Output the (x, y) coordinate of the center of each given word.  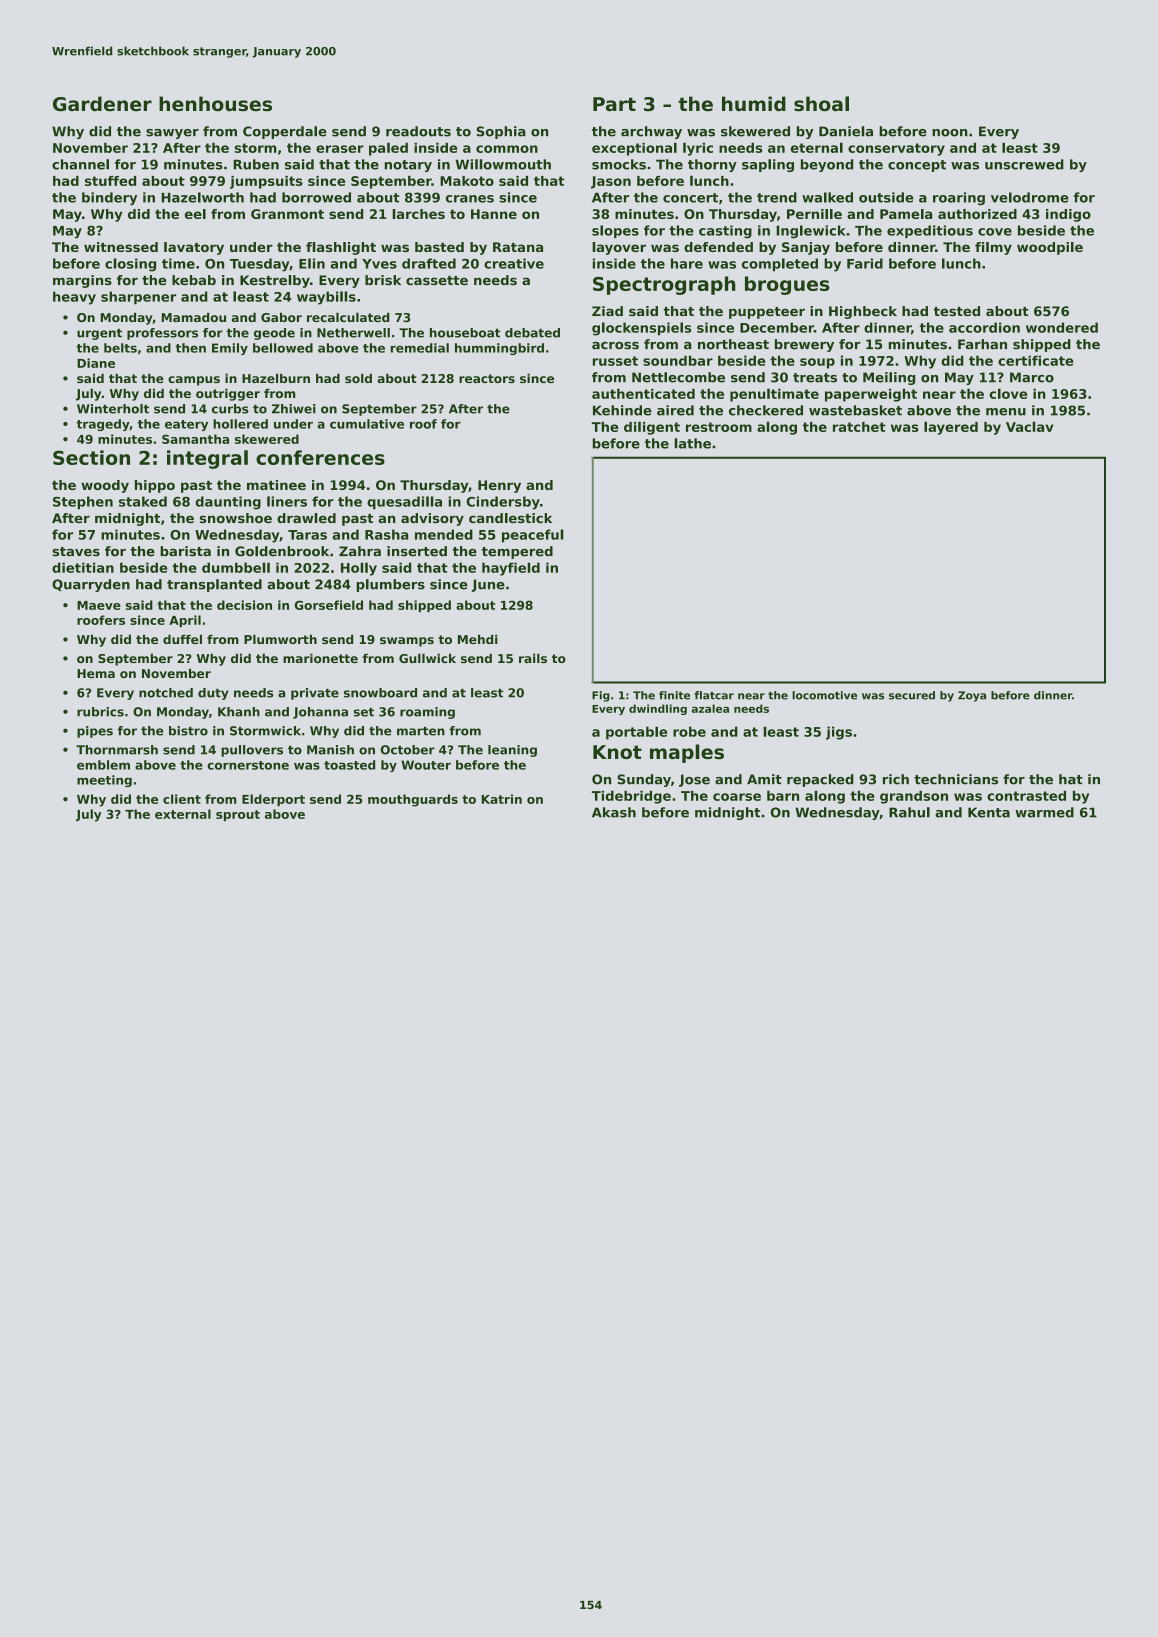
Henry (499, 486)
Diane (96, 363)
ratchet (859, 427)
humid (754, 104)
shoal (821, 104)
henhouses (215, 104)
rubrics (100, 712)
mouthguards (413, 800)
